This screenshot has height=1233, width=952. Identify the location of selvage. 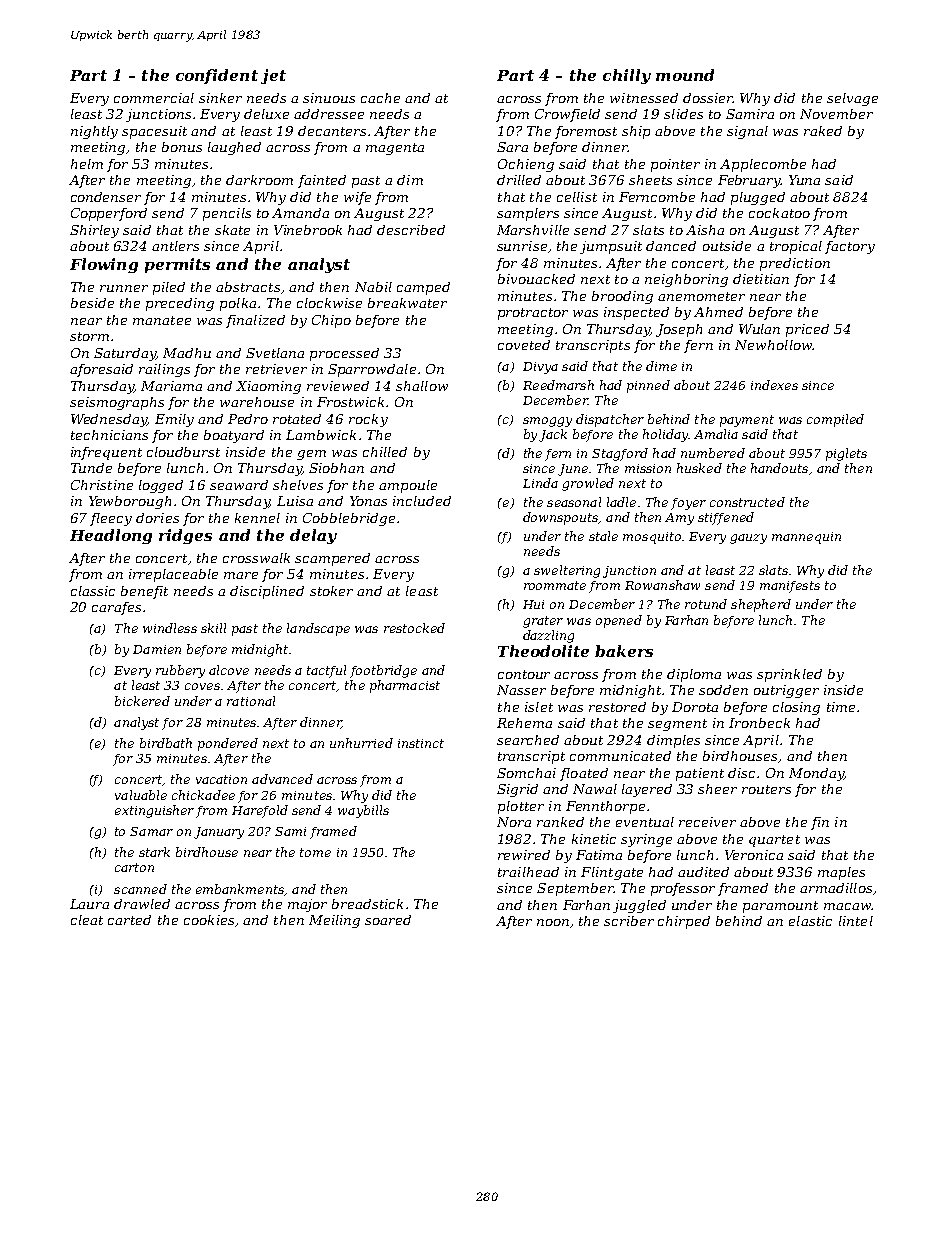
(852, 99).
